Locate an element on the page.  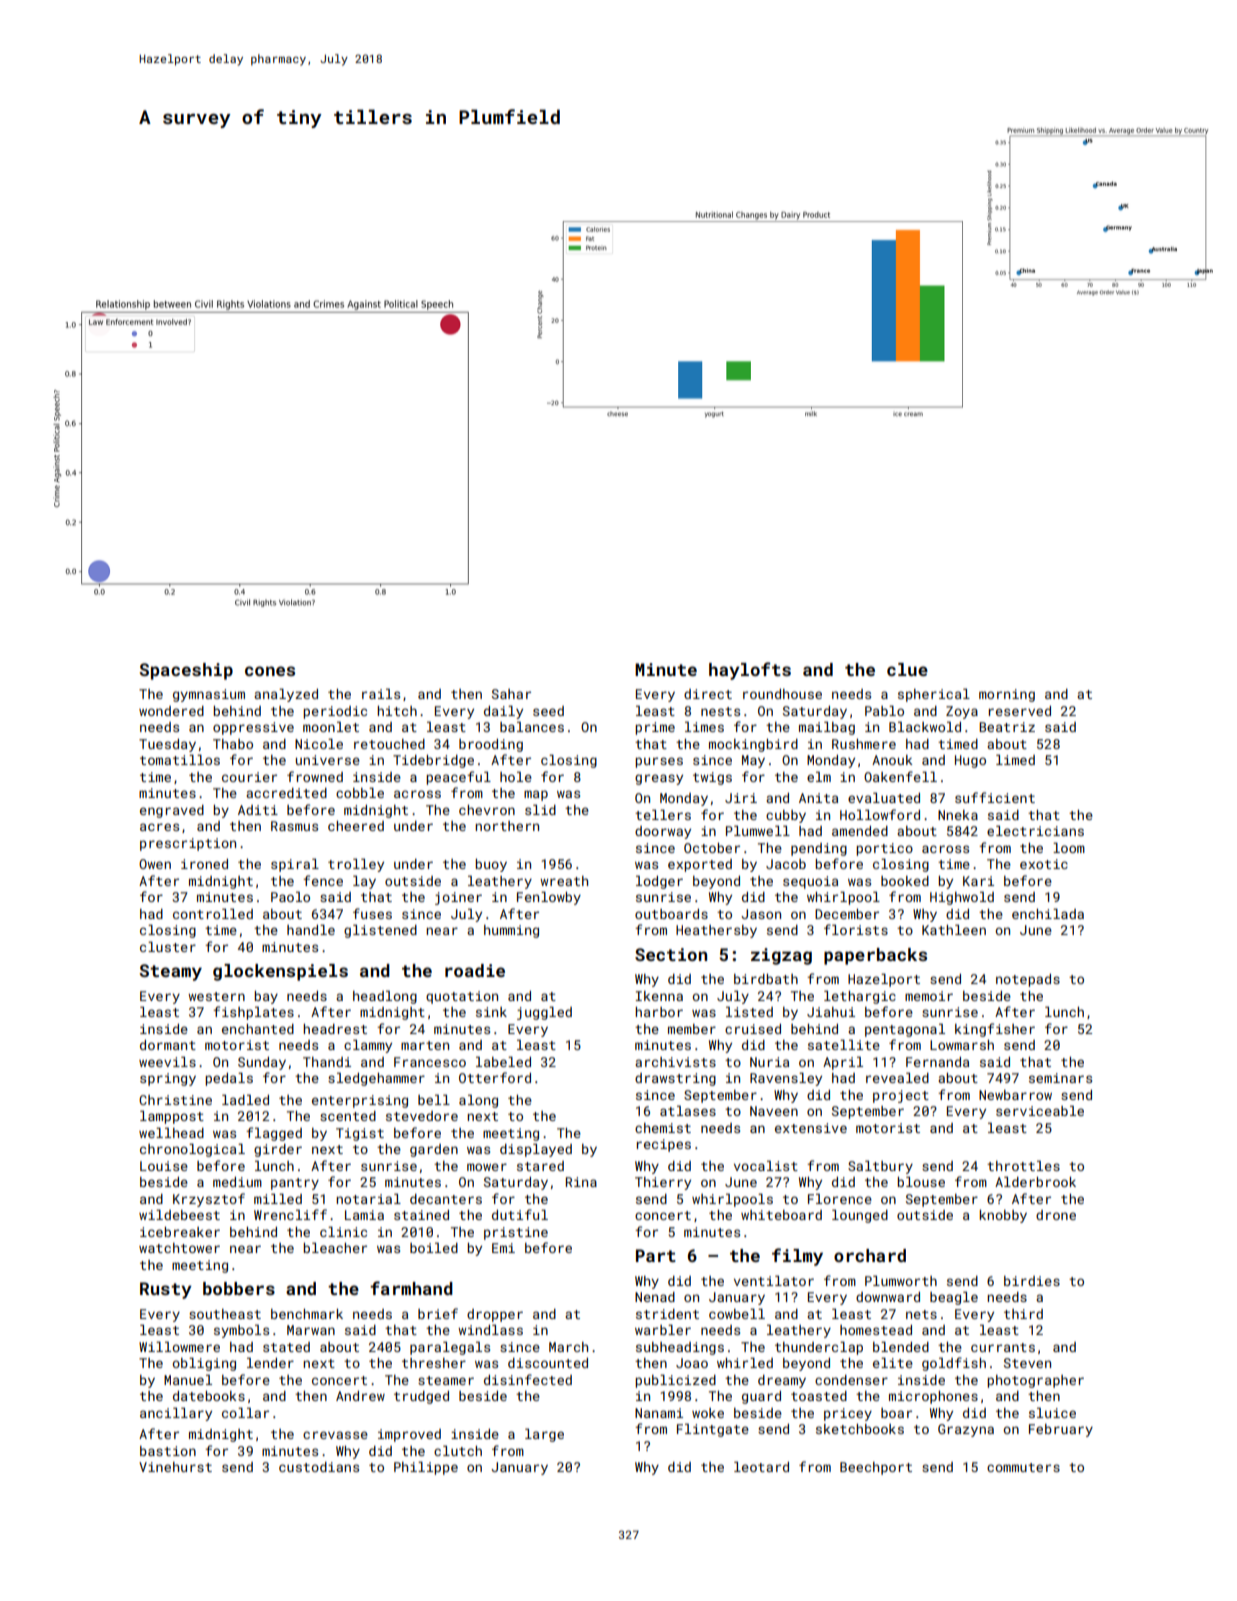
disinfected is located at coordinates (528, 1379).
